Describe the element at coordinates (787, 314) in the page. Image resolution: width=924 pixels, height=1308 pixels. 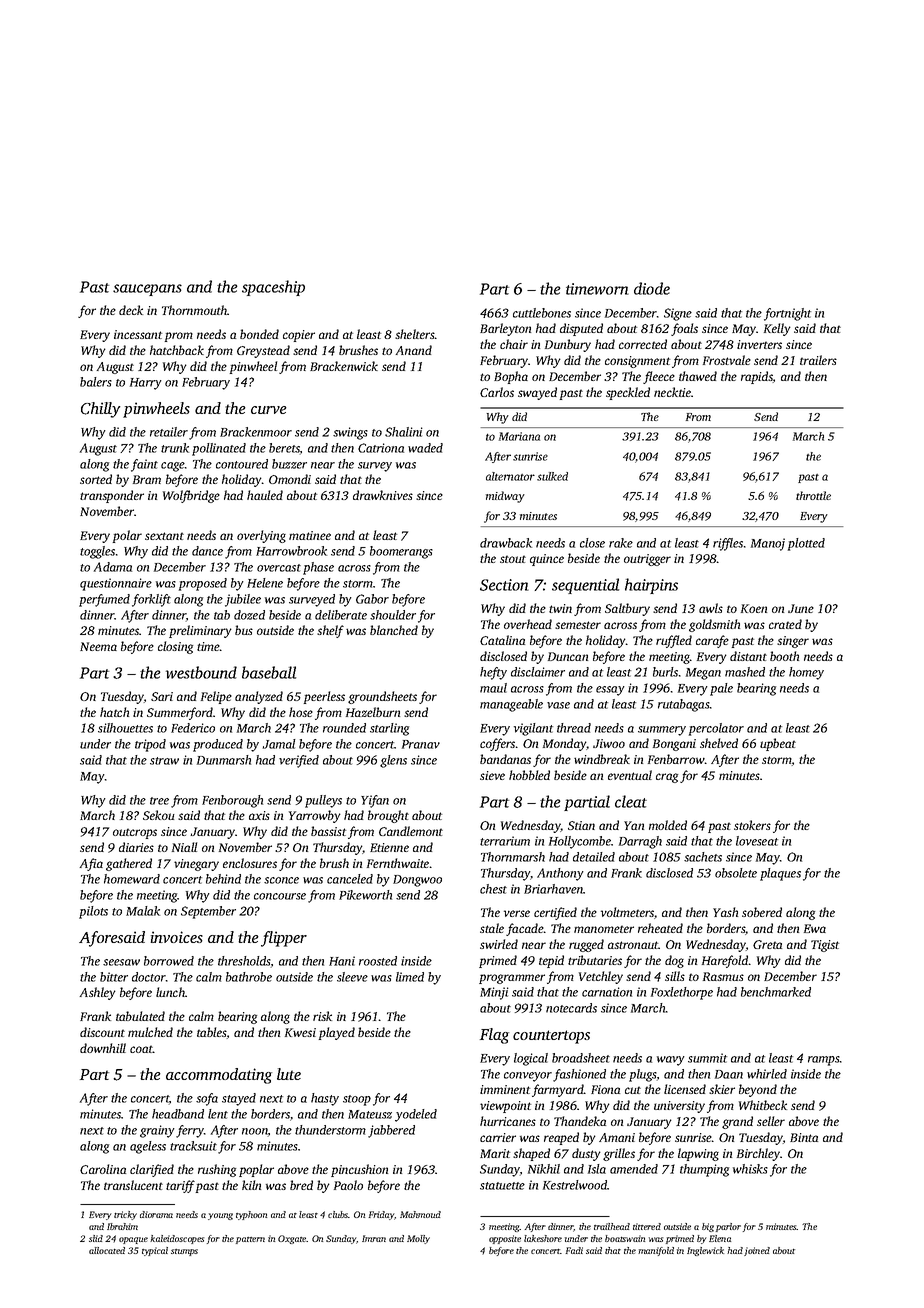
I see `fortnight` at that location.
